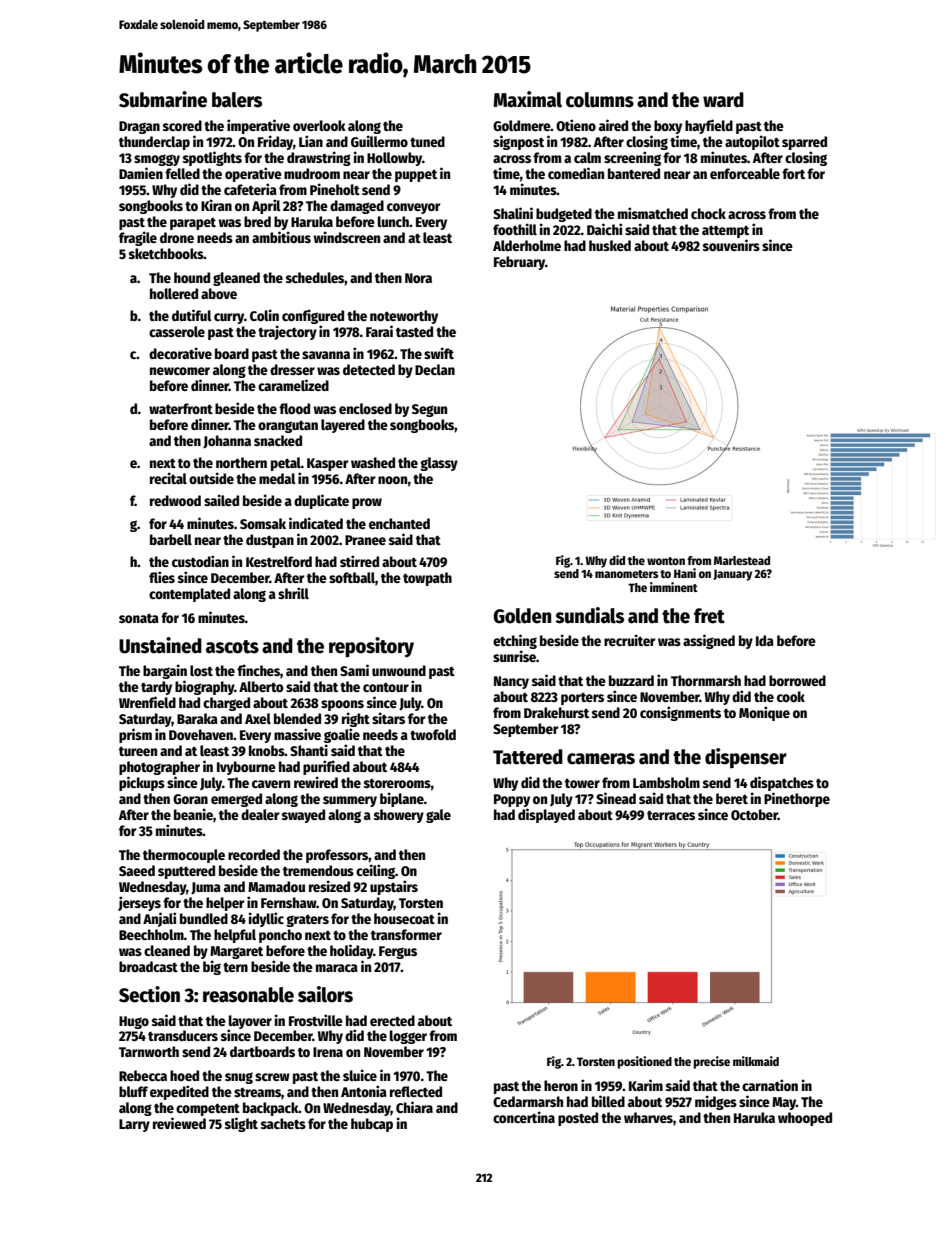  I want to click on Submarine, so click(163, 99).
